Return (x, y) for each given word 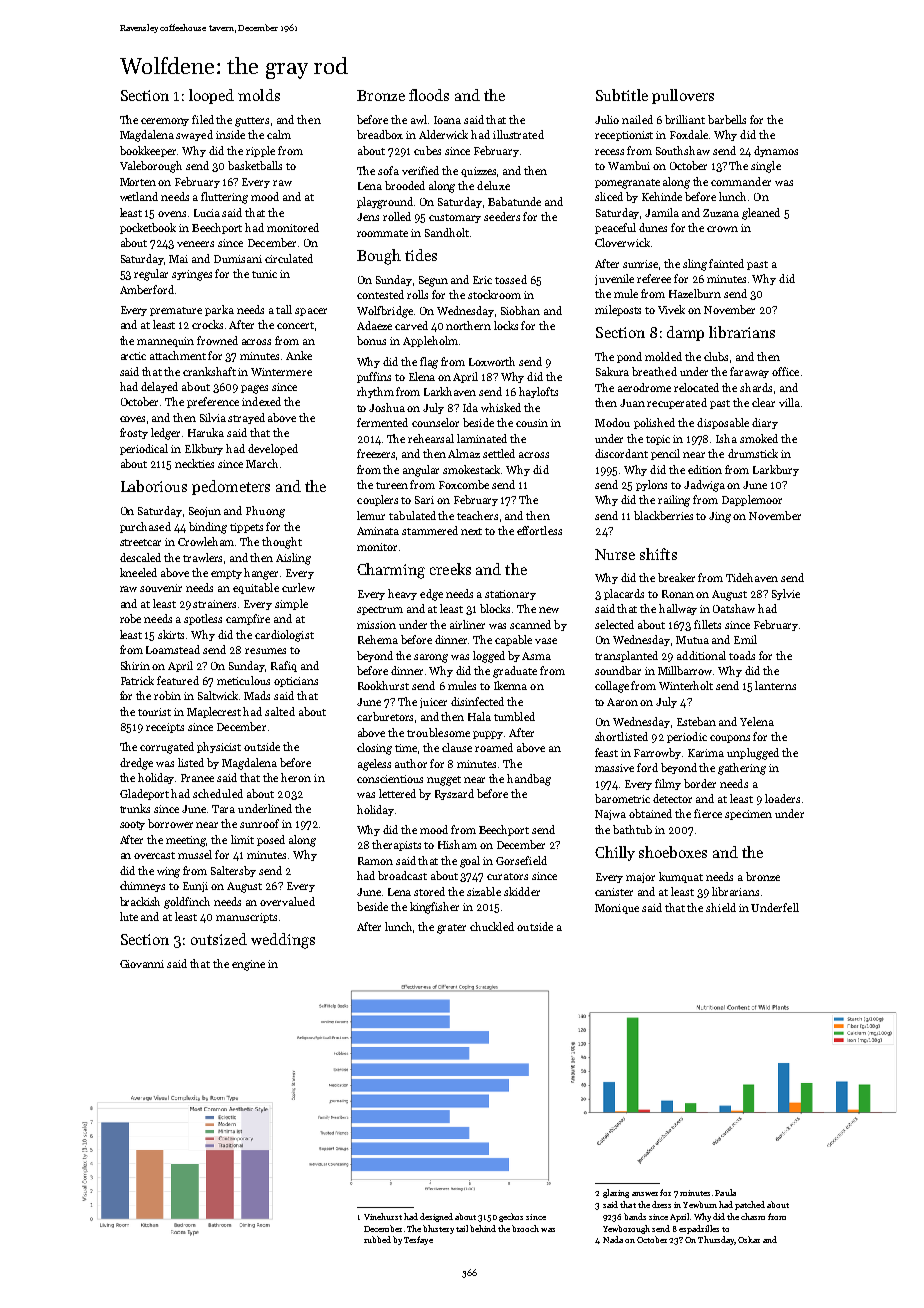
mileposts (618, 310)
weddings (283, 941)
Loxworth (492, 361)
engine (248, 965)
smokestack (472, 469)
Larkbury (776, 470)
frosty (134, 433)
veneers (195, 244)
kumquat (681, 877)
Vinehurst (383, 1216)
